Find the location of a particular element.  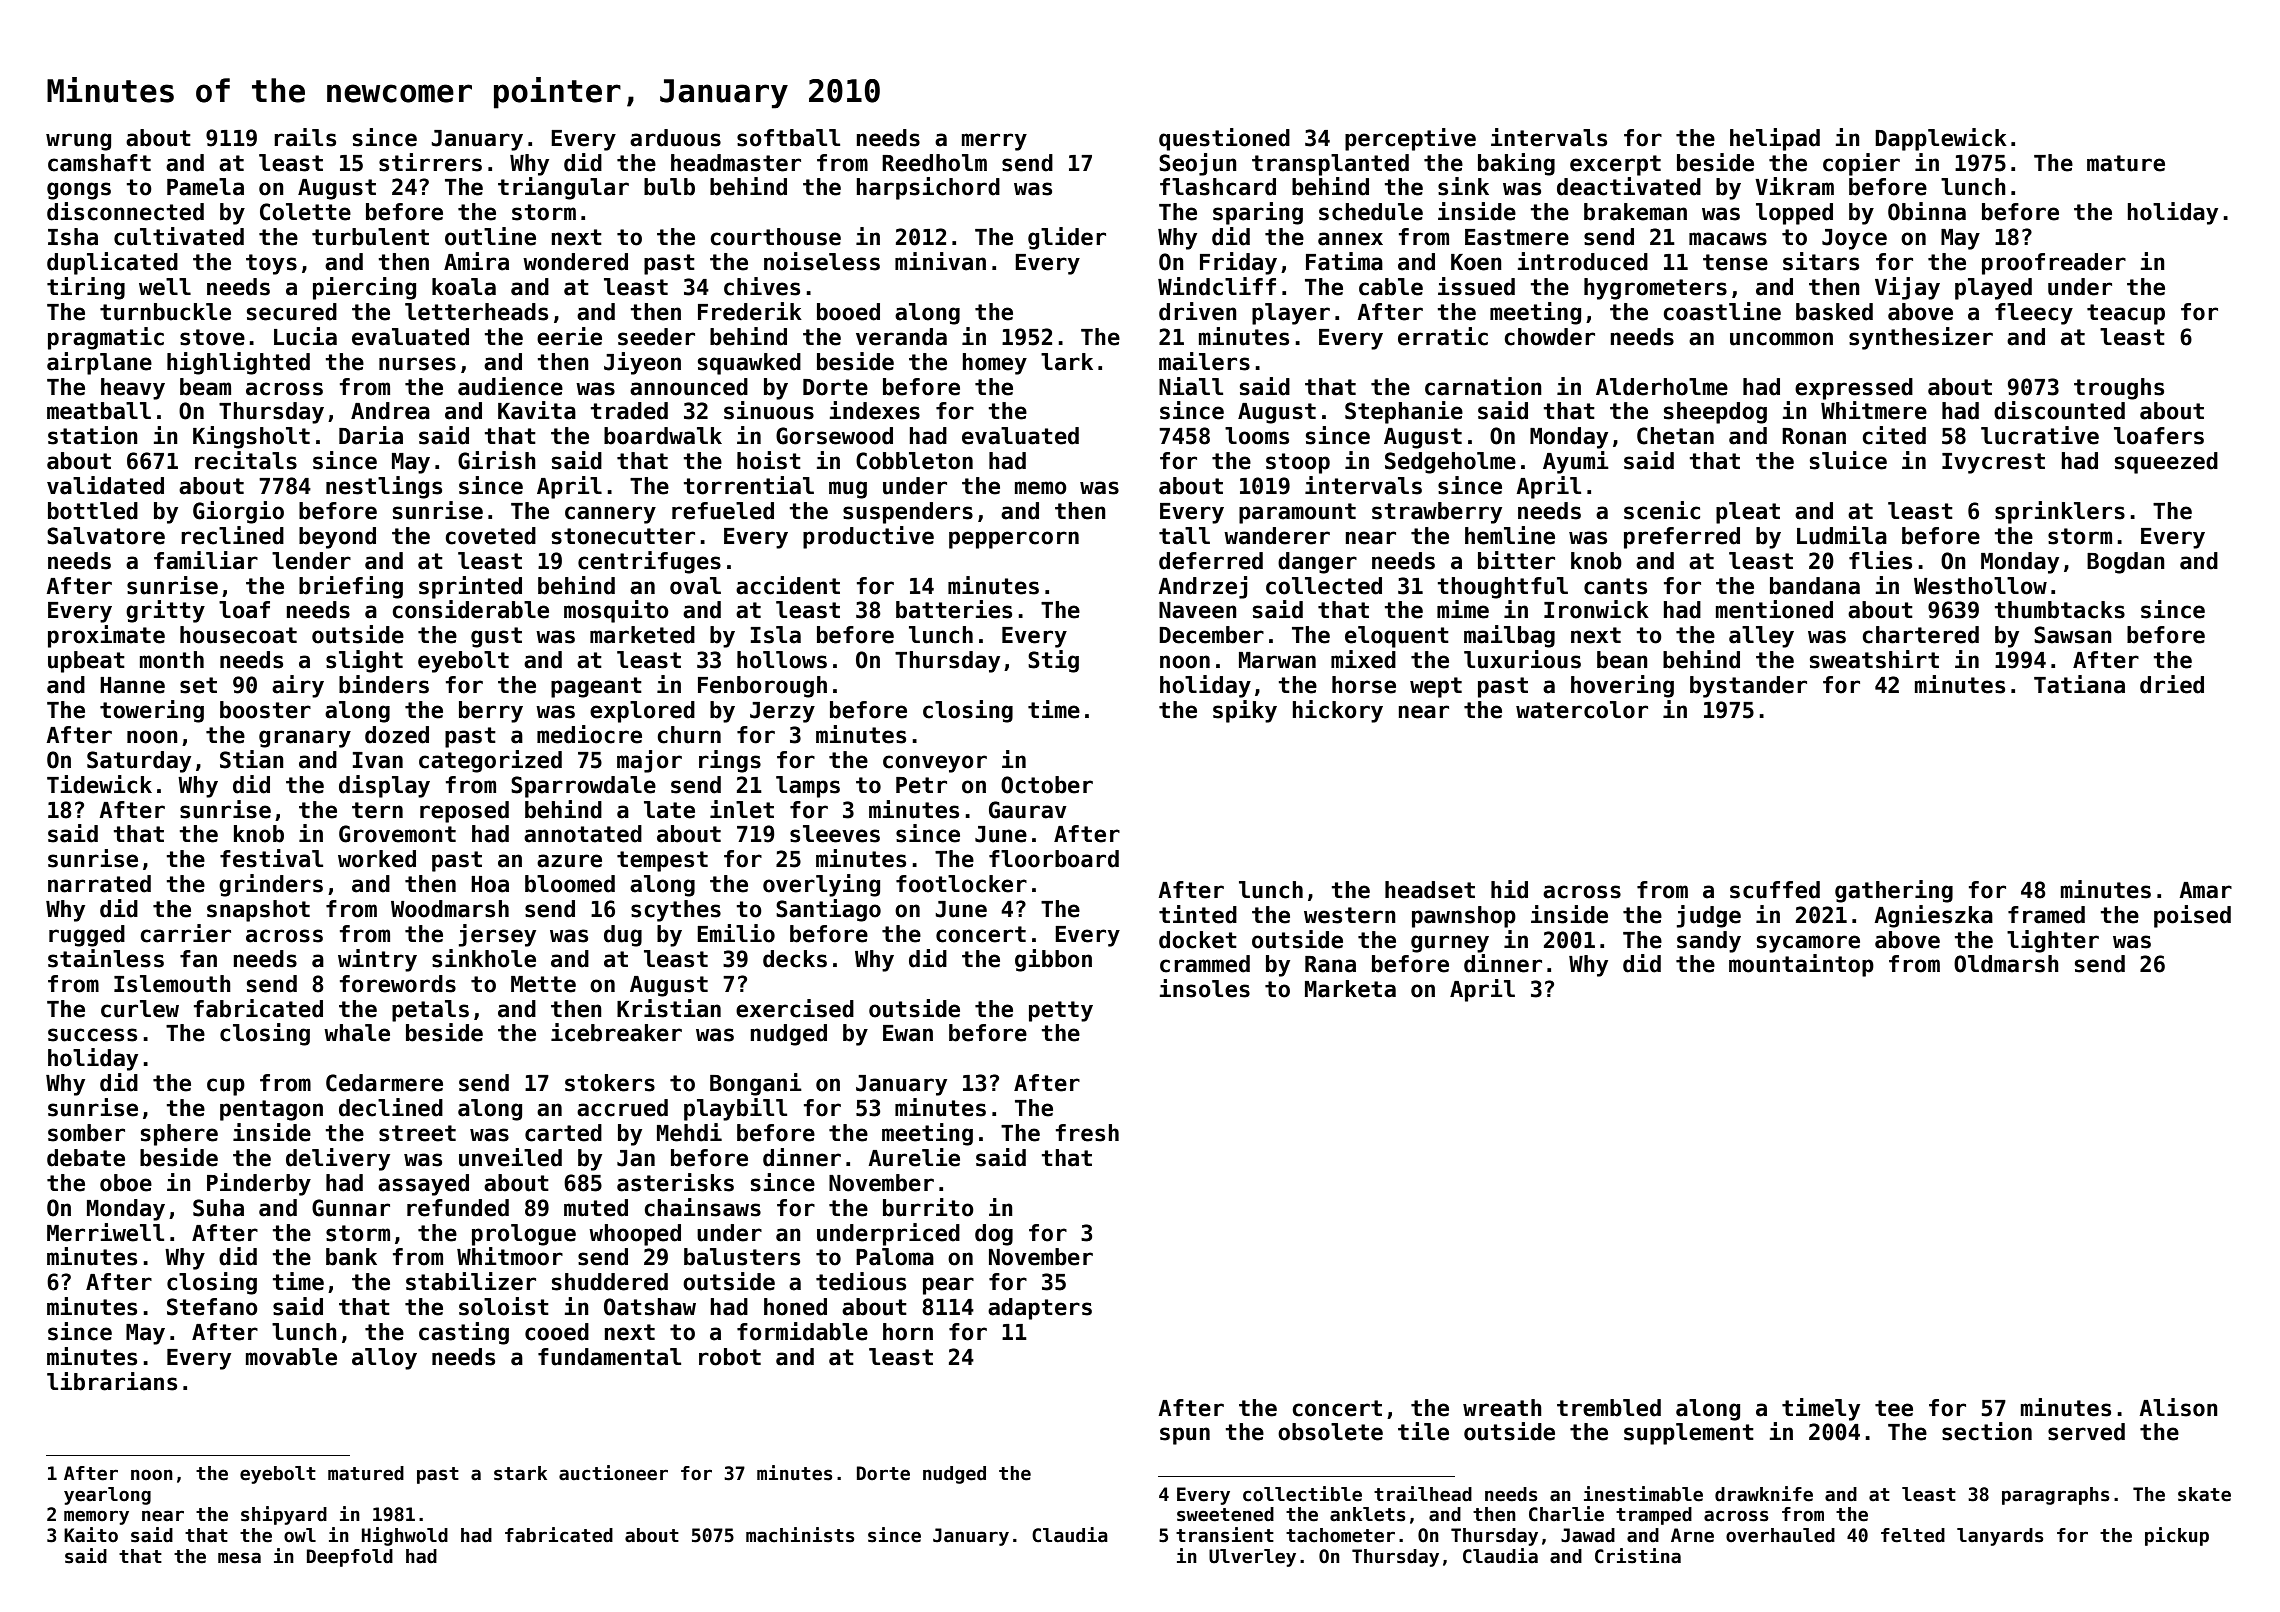

Oatshaw is located at coordinates (650, 1307).
